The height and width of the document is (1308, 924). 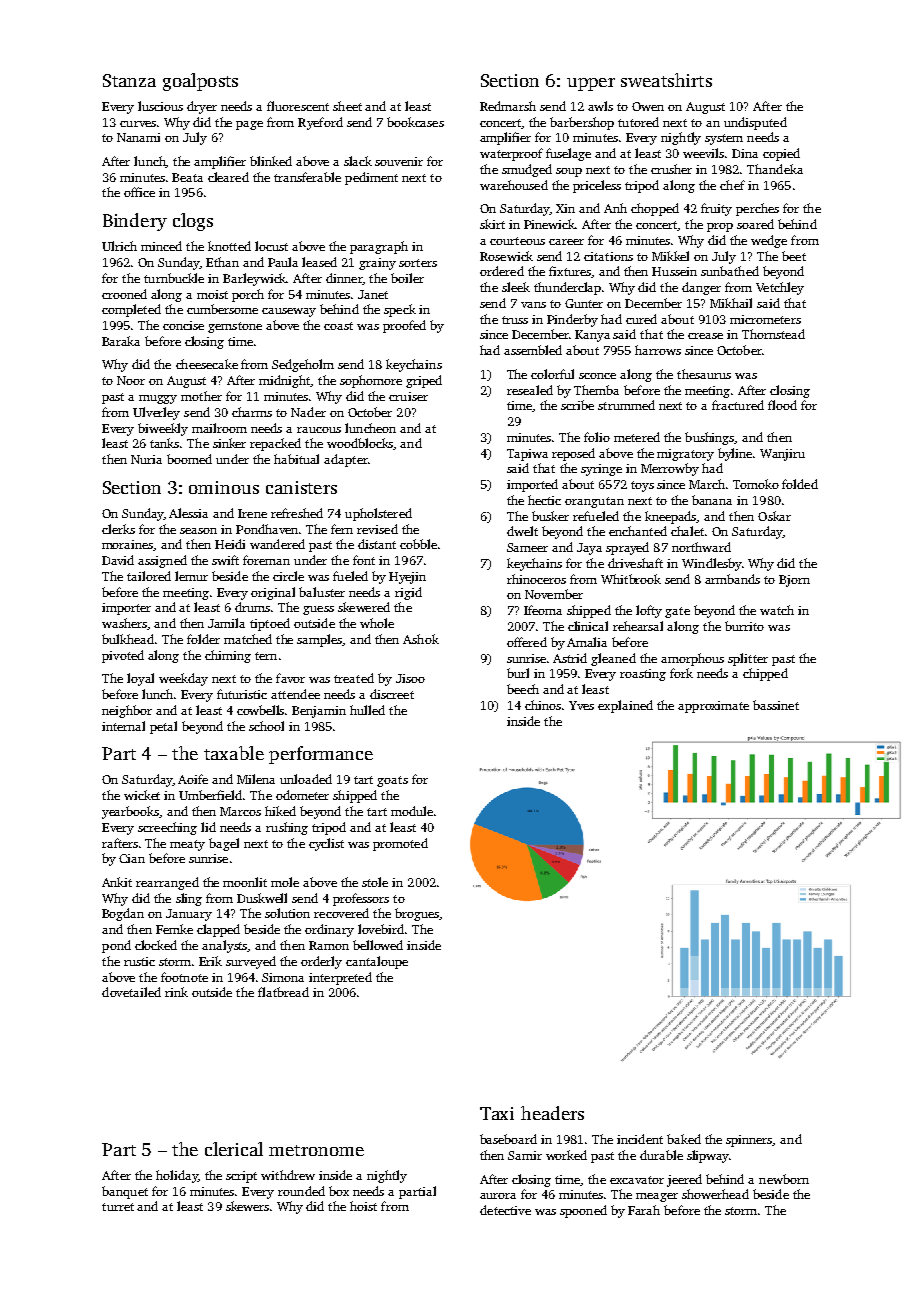 What do you see at coordinates (648, 106) in the document?
I see `Owen` at bounding box center [648, 106].
